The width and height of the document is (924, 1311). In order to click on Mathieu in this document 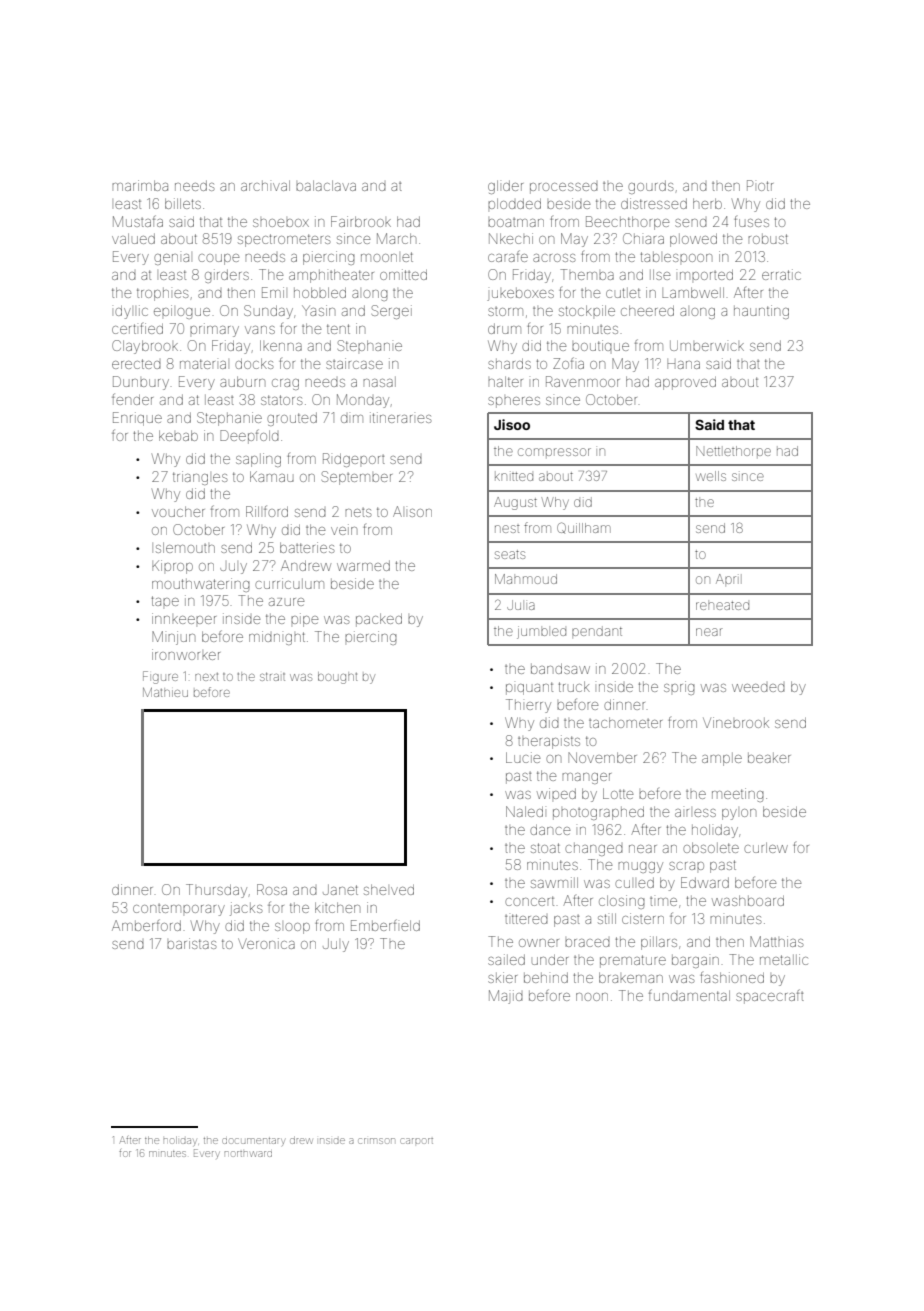, I will do `click(165, 692)`.
